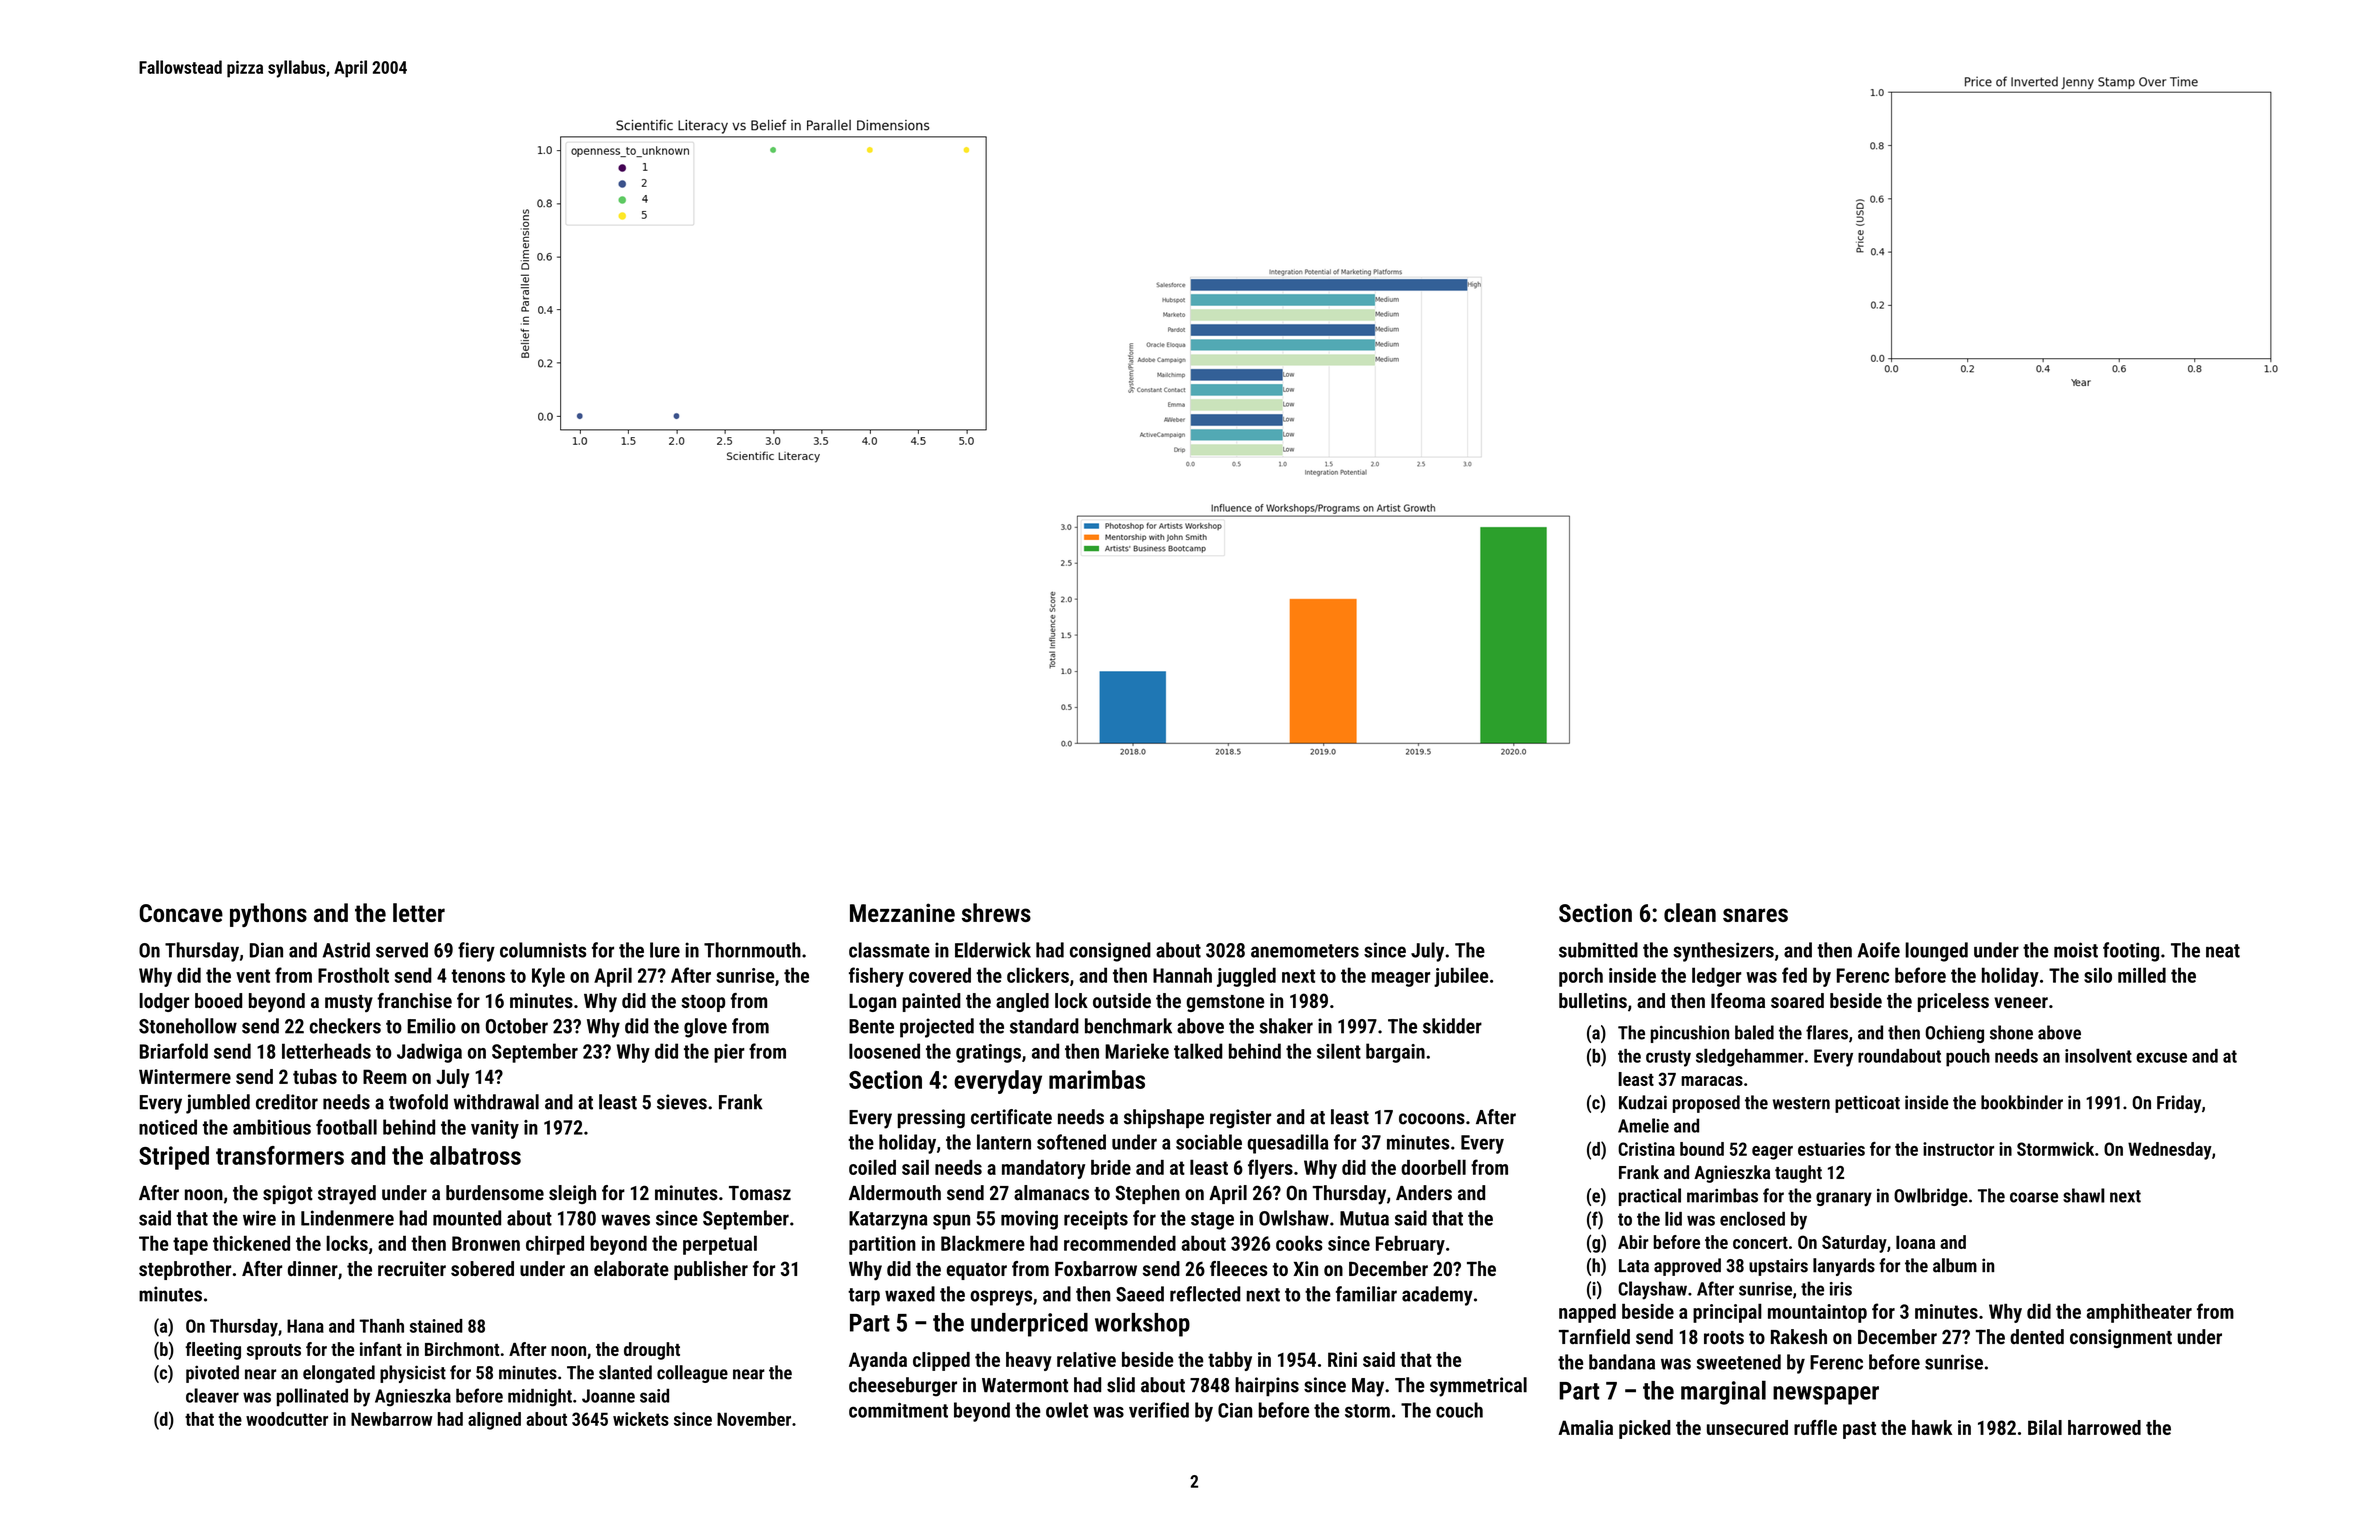 The height and width of the screenshot is (1540, 2380). I want to click on shone, so click(2011, 1032).
